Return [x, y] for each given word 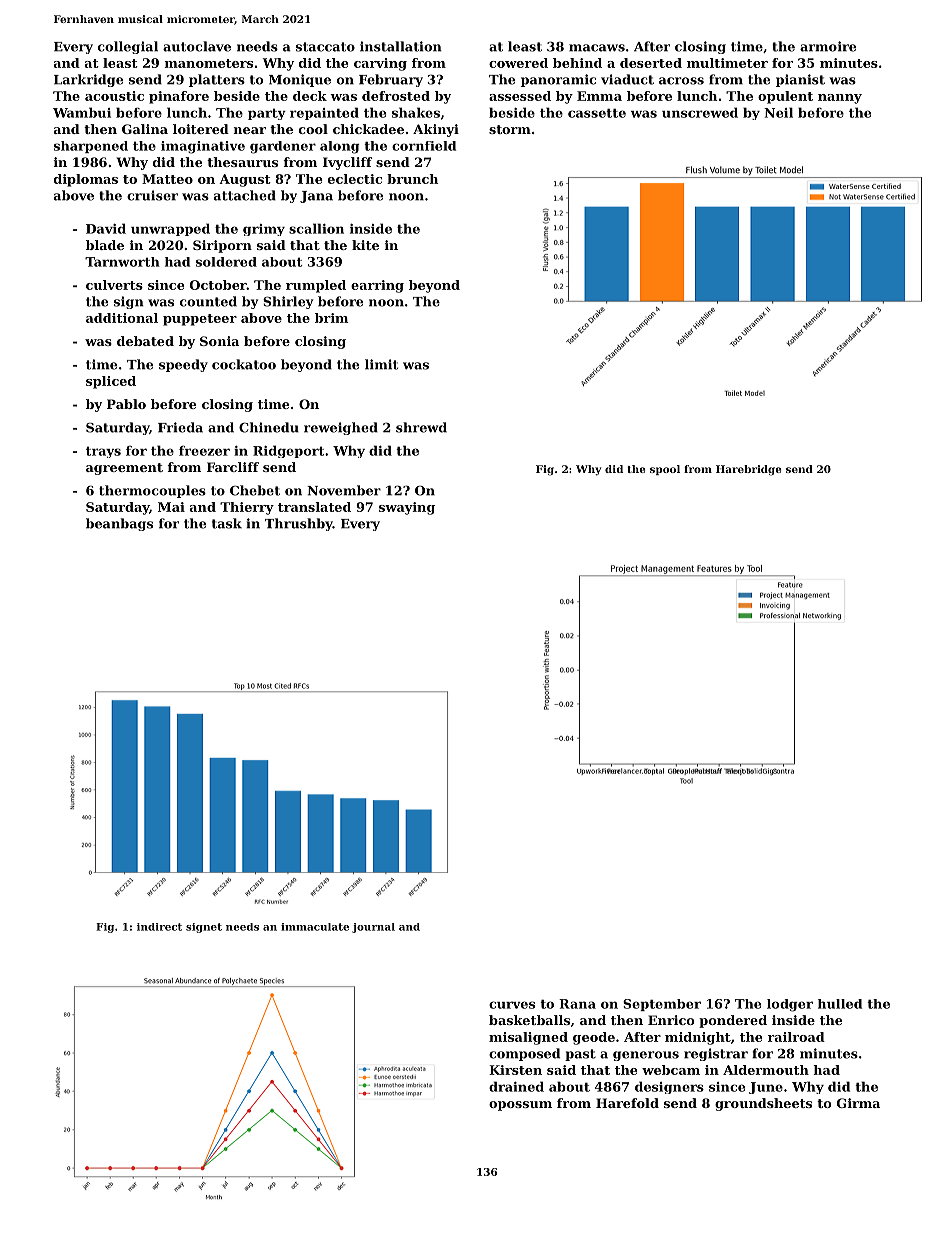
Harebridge [748, 470]
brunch [412, 179]
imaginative [203, 147]
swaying [407, 508]
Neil [778, 112]
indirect [159, 927]
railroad [796, 1037]
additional [122, 318]
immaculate [315, 927]
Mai [171, 507]
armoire [828, 46]
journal [373, 928]
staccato [325, 47]
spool [665, 470]
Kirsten [515, 1070]
